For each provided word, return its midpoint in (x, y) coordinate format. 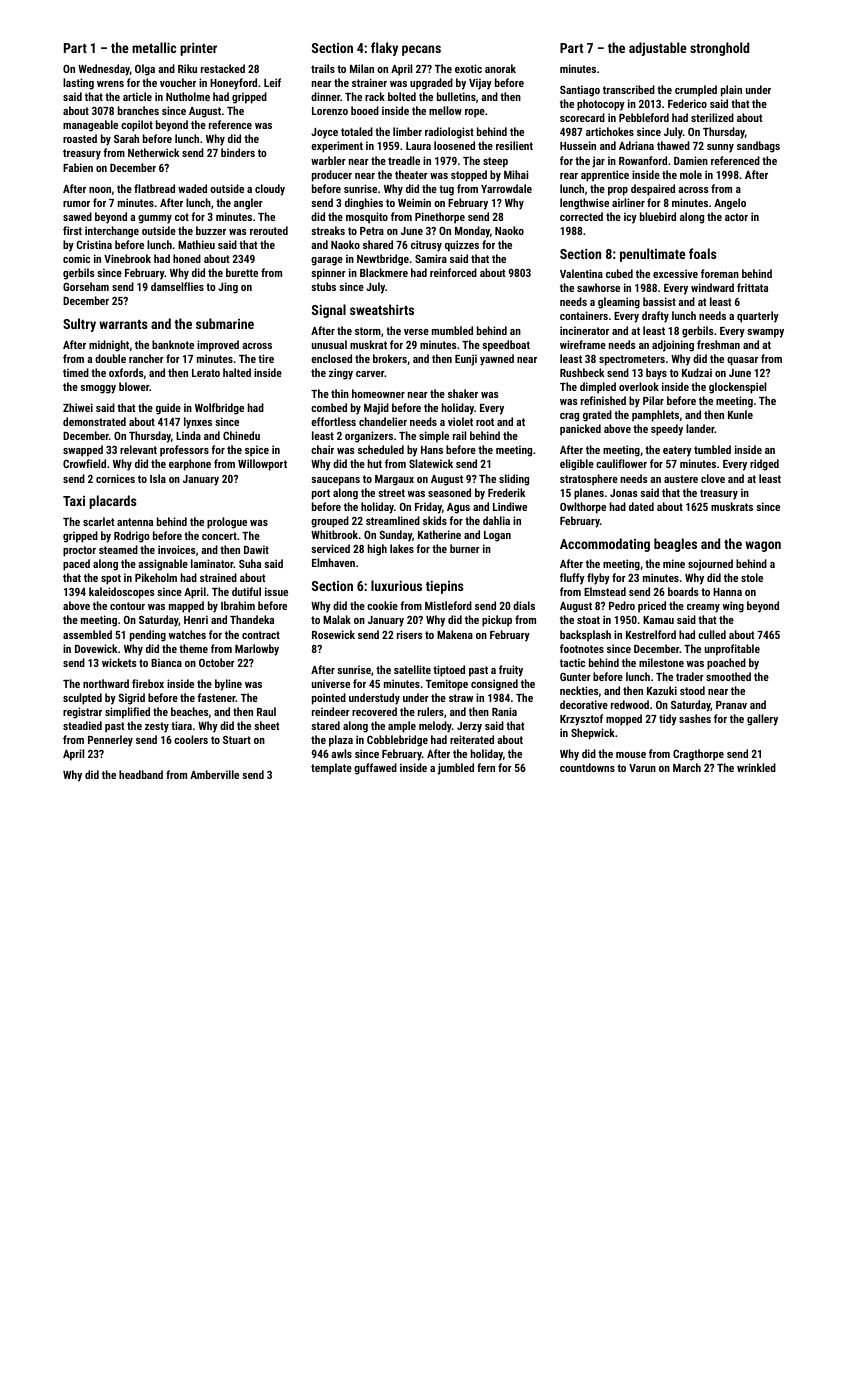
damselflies (177, 286)
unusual (329, 344)
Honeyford (233, 84)
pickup (497, 621)
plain (731, 91)
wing (733, 607)
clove (713, 478)
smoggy (98, 389)
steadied (82, 725)
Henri (196, 619)
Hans (432, 450)
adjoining (673, 346)
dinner (325, 96)
